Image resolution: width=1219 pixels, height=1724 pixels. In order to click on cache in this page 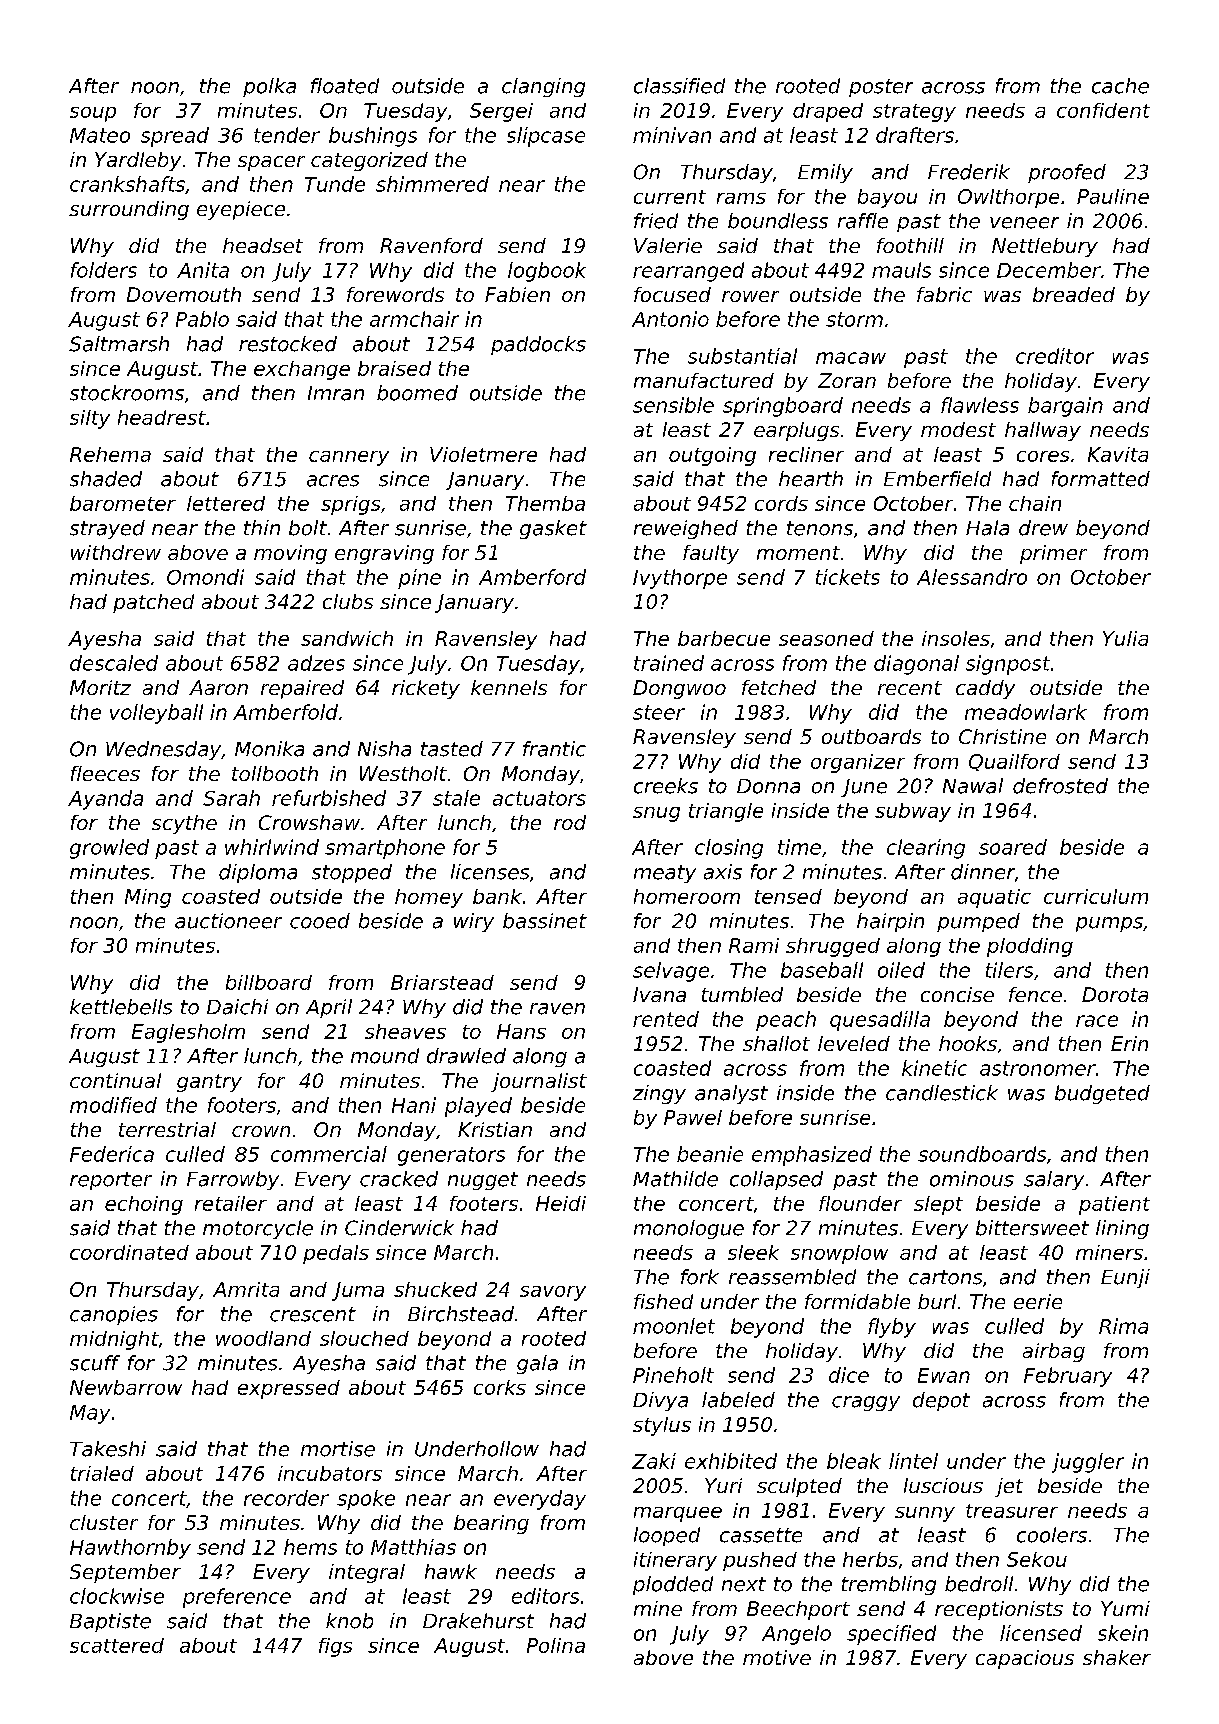, I will do `click(1120, 86)`.
